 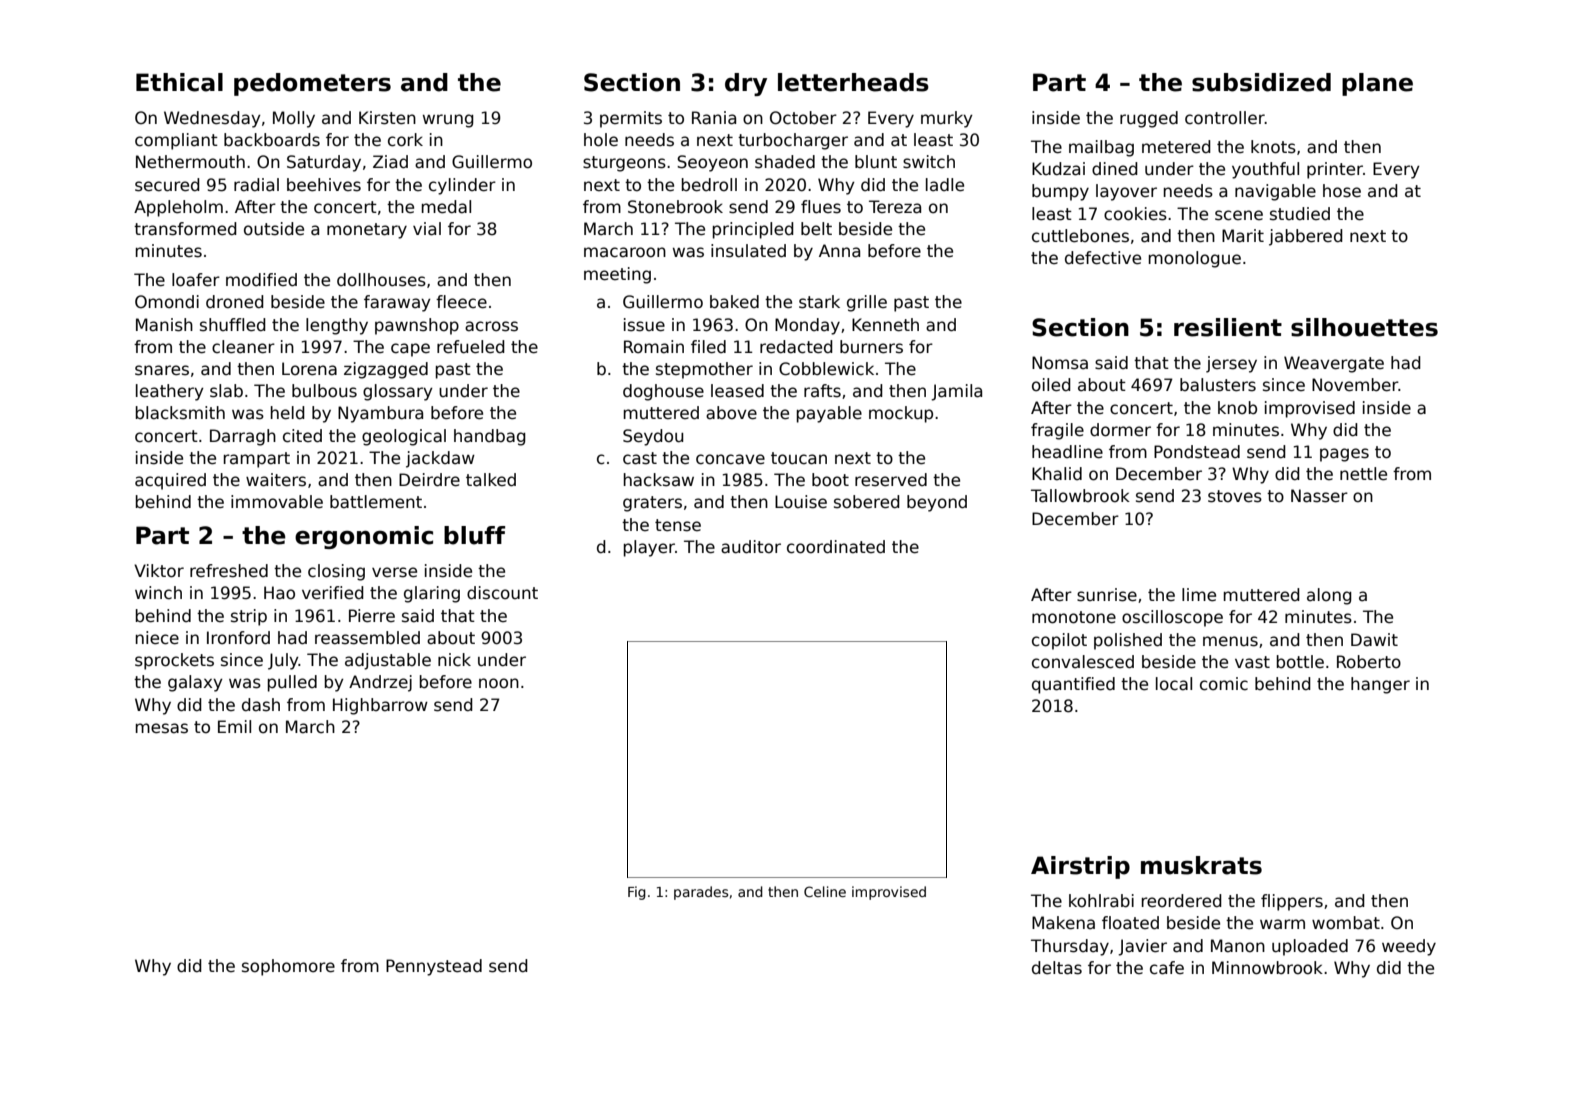 What do you see at coordinates (631, 119) in the document?
I see `permits` at bounding box center [631, 119].
